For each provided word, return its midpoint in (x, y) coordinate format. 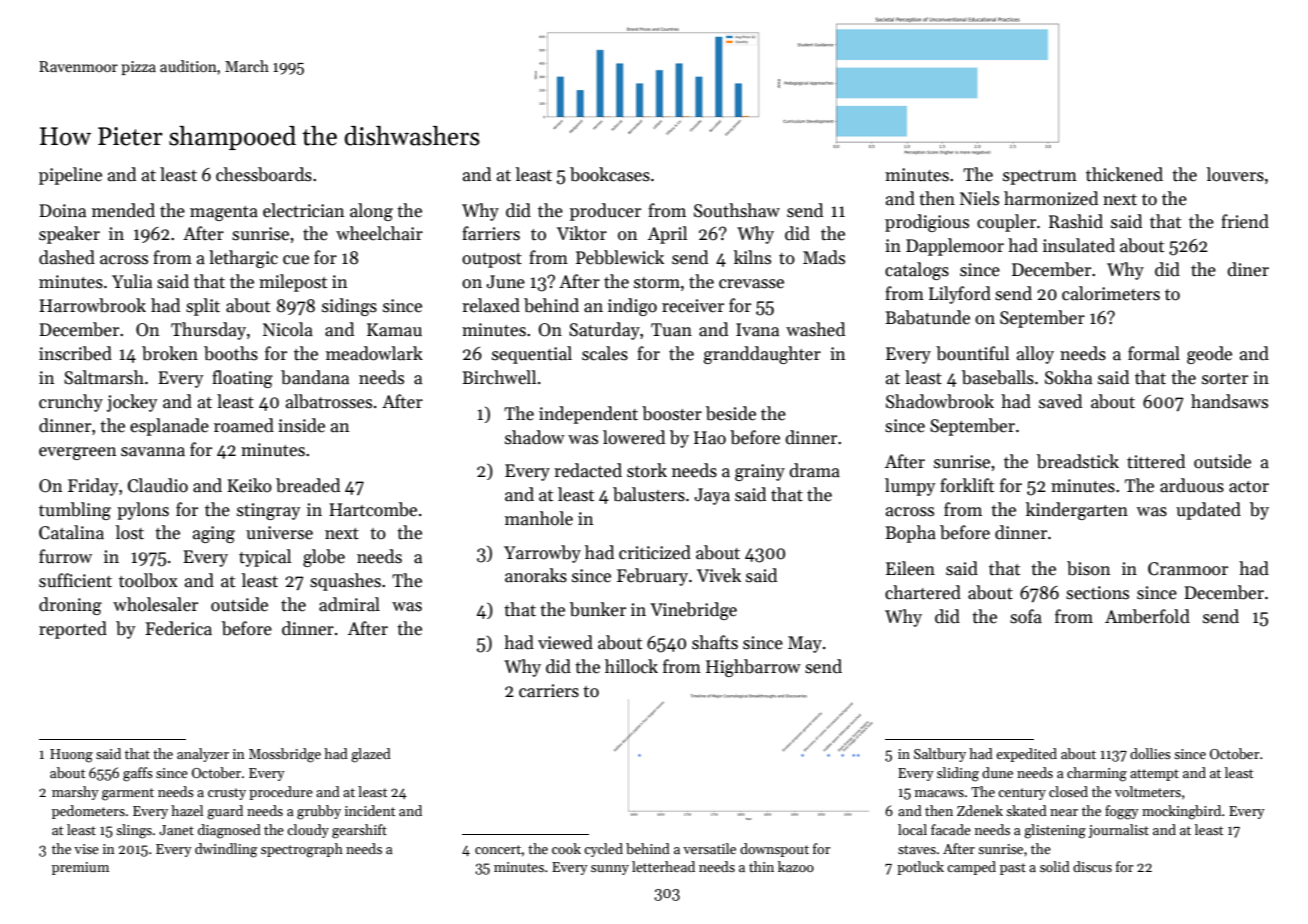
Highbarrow (753, 668)
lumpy (910, 487)
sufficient (75, 580)
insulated (1079, 245)
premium (80, 868)
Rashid (1076, 221)
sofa (1026, 616)
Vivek (719, 575)
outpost (492, 260)
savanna (153, 452)
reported (73, 630)
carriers (549, 691)
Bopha (910, 534)
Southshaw (737, 210)
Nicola (288, 329)
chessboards (264, 174)
